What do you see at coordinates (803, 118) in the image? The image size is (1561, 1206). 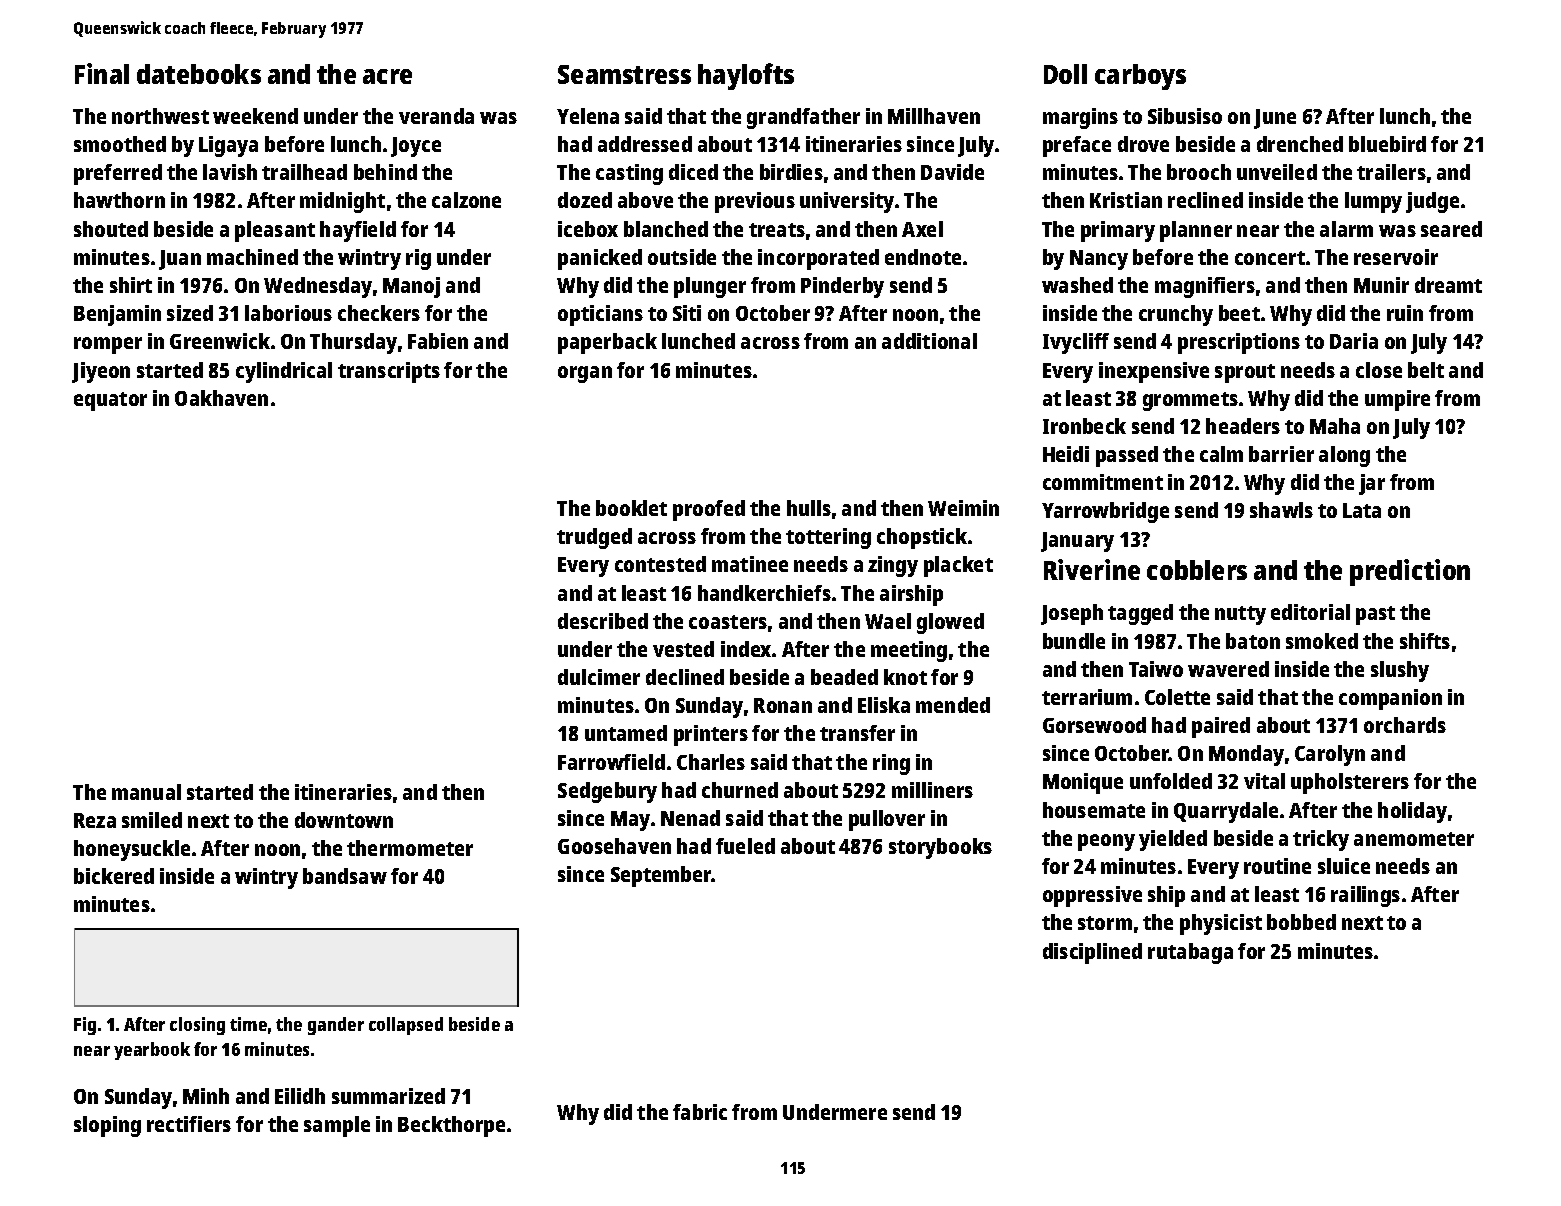 I see `grandfather` at bounding box center [803, 118].
